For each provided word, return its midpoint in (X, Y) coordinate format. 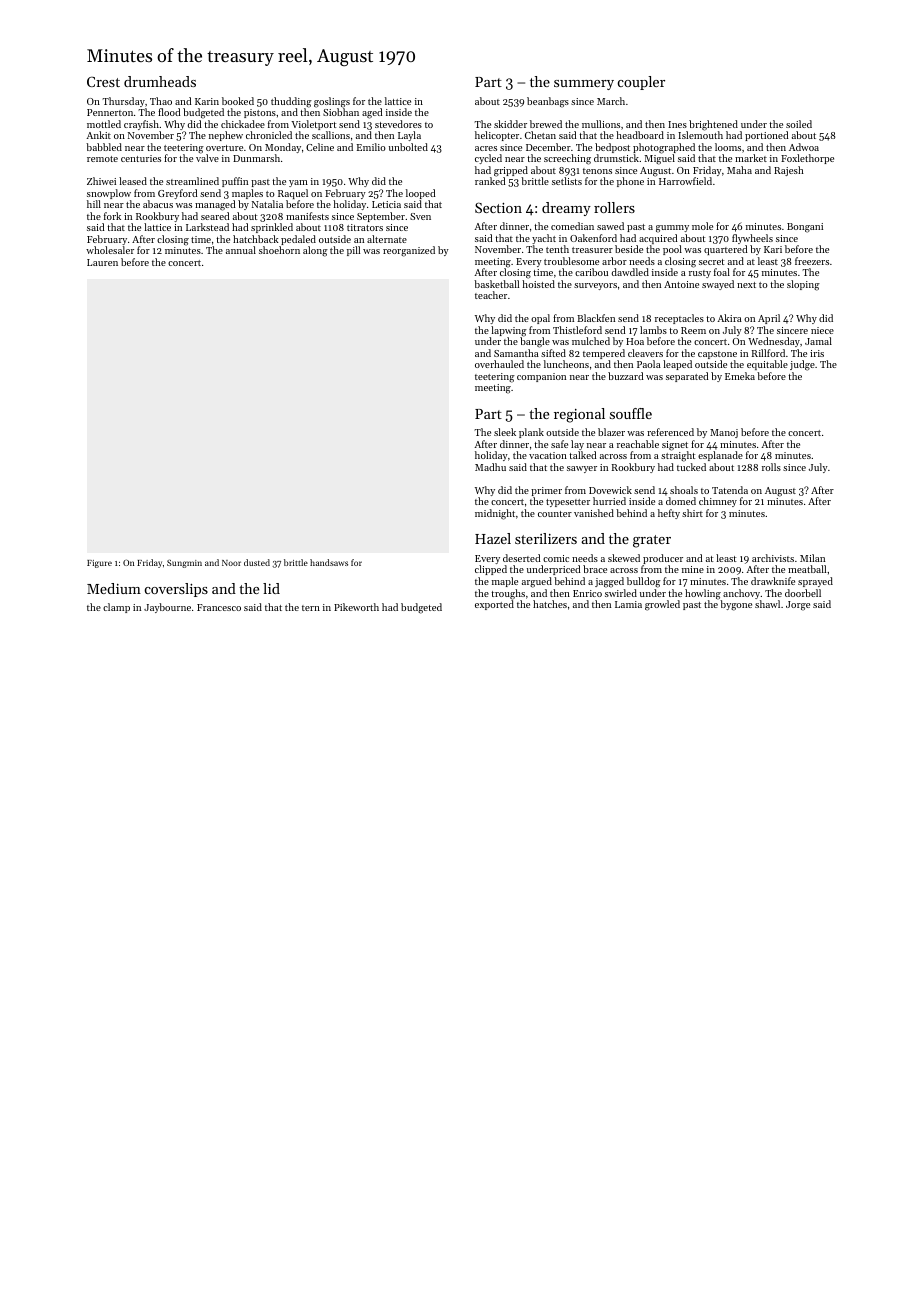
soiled (799, 124)
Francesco (219, 607)
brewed (546, 124)
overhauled (499, 364)
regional (579, 415)
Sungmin (184, 563)
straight (678, 456)
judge (802, 365)
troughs (508, 594)
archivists (773, 558)
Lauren (102, 262)
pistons (260, 113)
